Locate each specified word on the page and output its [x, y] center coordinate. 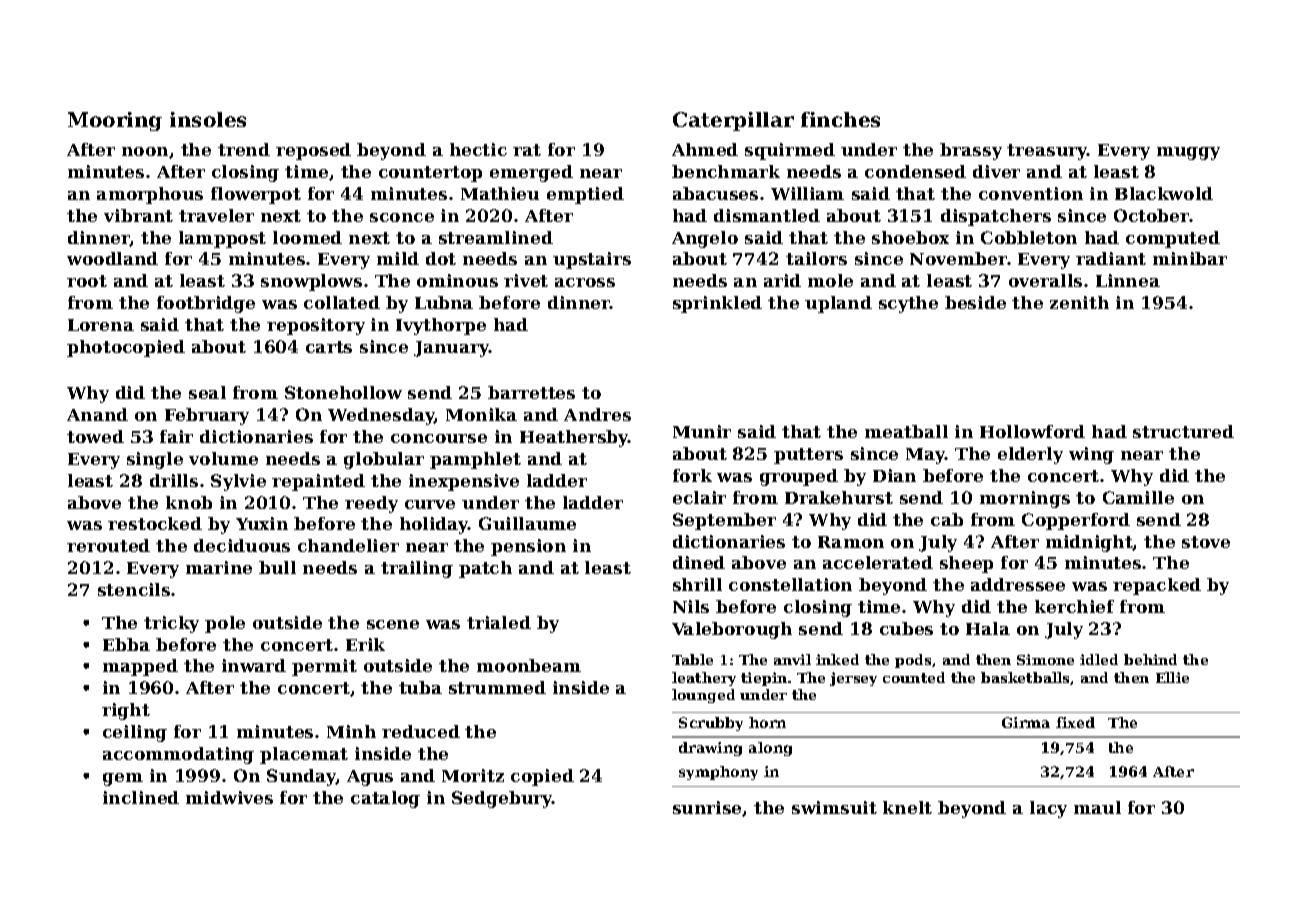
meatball [906, 431]
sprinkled [717, 304]
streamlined [496, 237]
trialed [499, 622]
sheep [966, 564]
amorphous [150, 195]
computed [1173, 239]
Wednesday [381, 416]
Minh [351, 731]
